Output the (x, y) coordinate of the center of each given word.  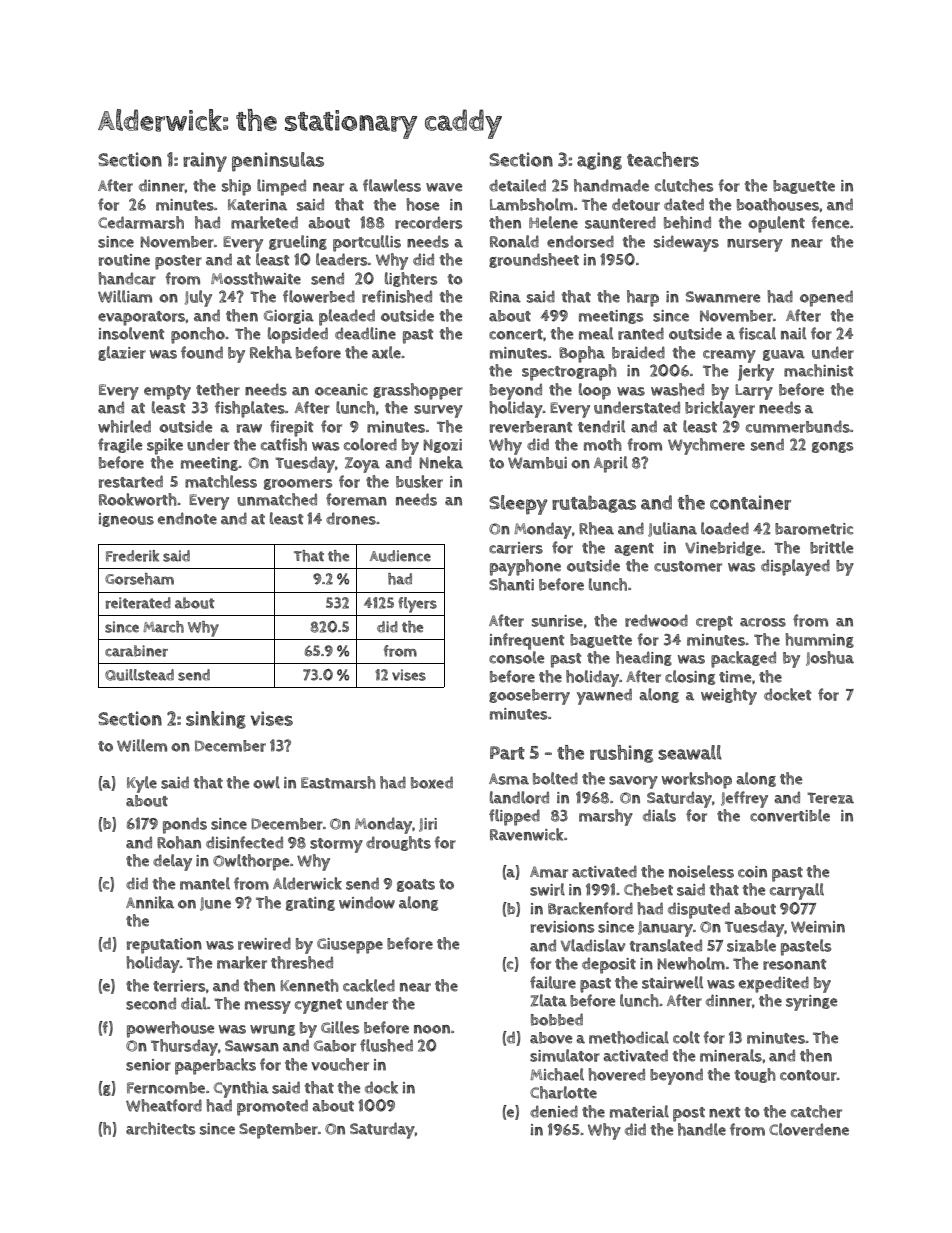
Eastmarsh (338, 782)
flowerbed (319, 296)
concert (516, 334)
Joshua (830, 658)
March (163, 627)
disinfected (244, 842)
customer (688, 566)
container (750, 502)
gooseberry (529, 697)
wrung (272, 1030)
